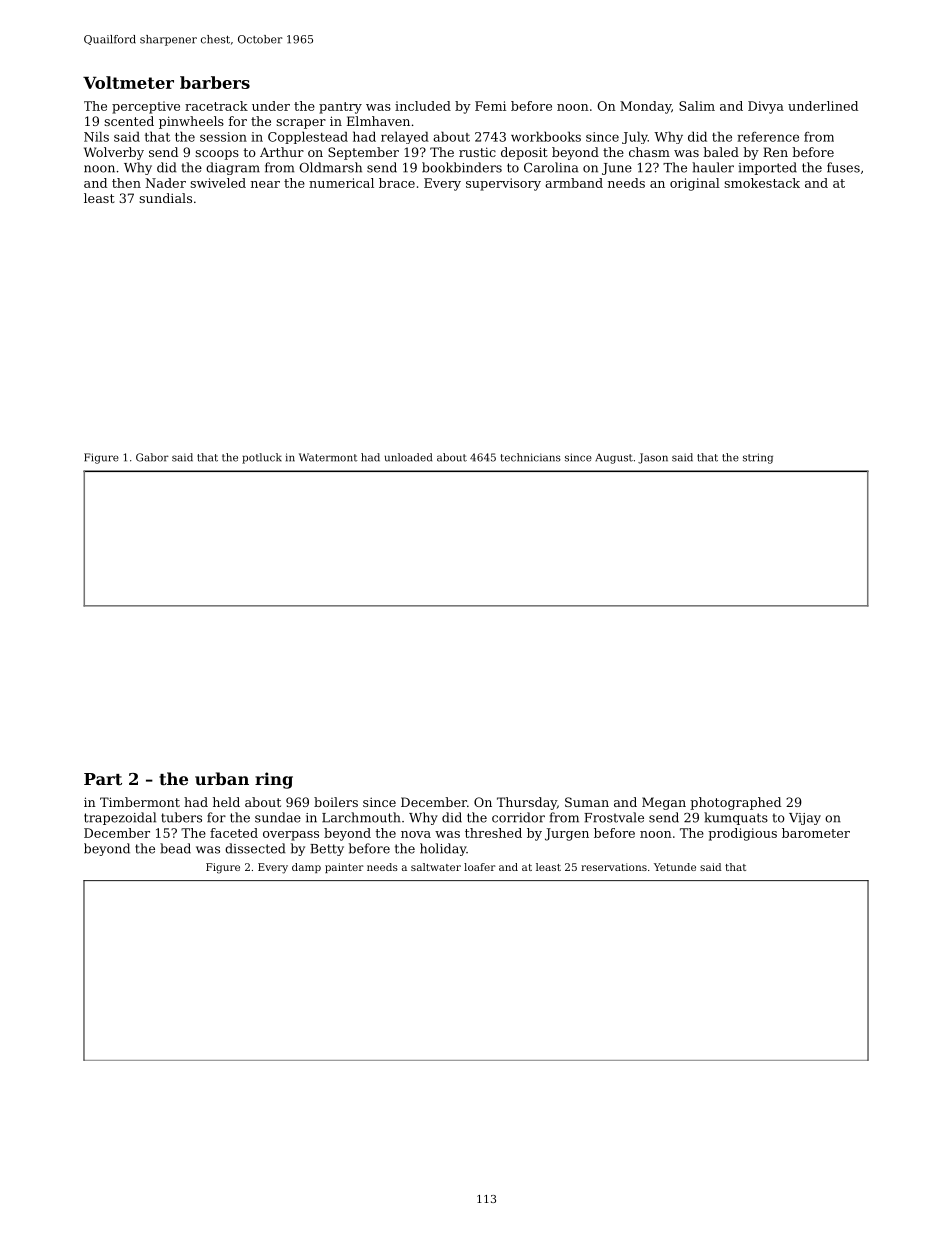  Describe the element at coordinates (675, 867) in the screenshot. I see `Yetunde` at that location.
